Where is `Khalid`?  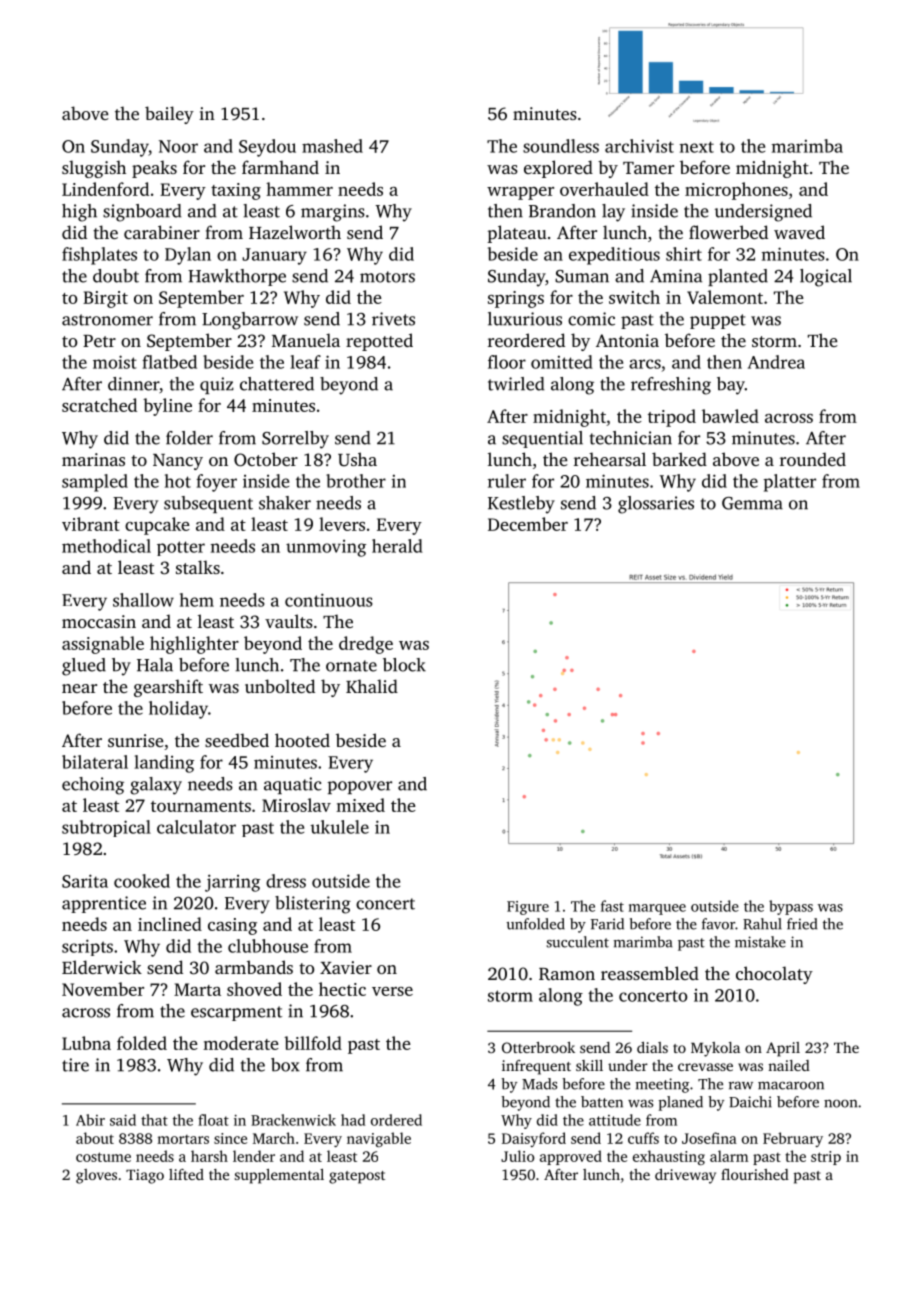
Khalid is located at coordinates (372, 686).
